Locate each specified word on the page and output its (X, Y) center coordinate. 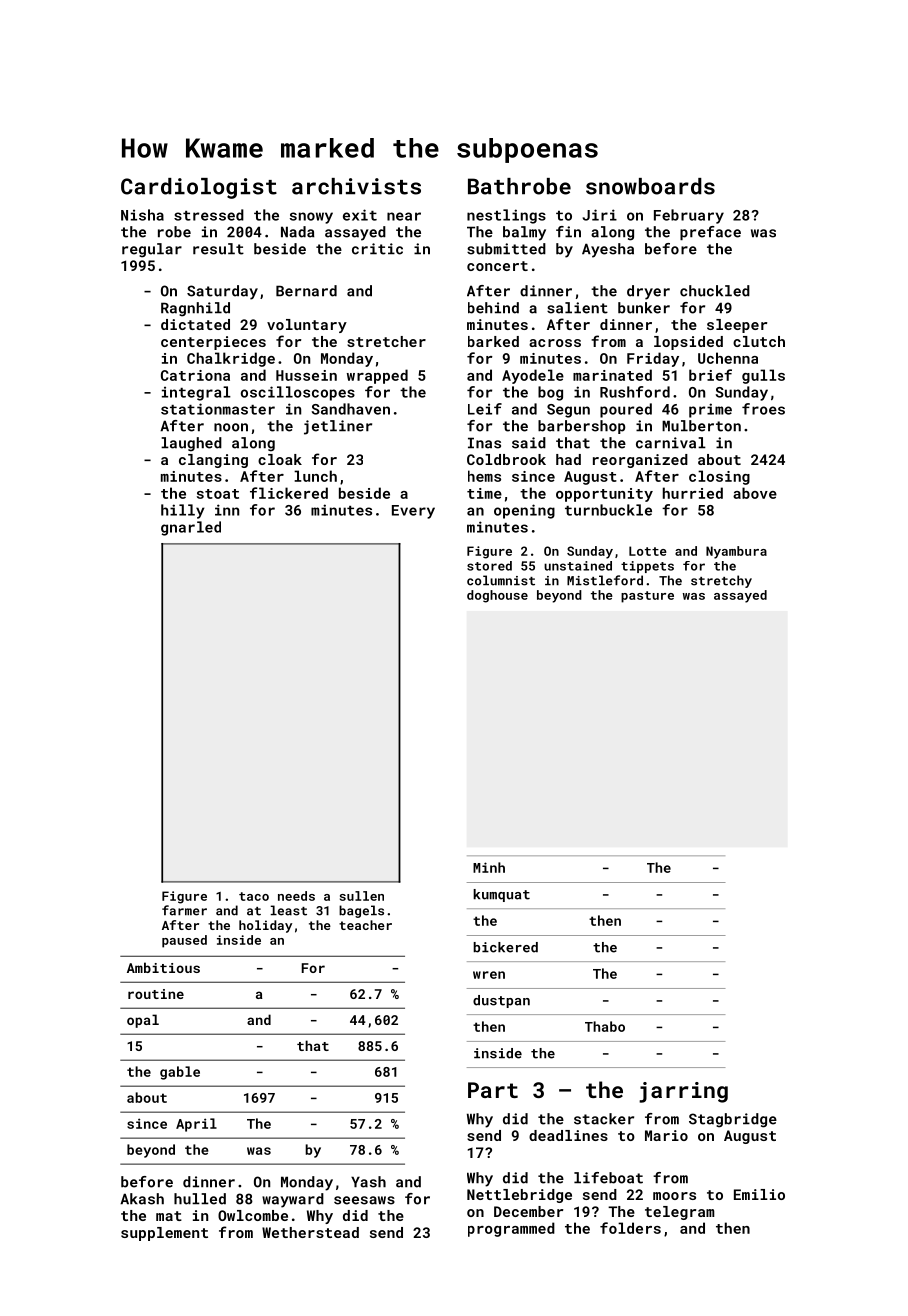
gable (180, 1073)
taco (254, 896)
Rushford (635, 392)
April (196, 1125)
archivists (356, 186)
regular (152, 250)
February (689, 216)
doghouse (497, 596)
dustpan (501, 1001)
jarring (683, 1092)
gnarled (191, 528)
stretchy (721, 581)
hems (484, 476)
